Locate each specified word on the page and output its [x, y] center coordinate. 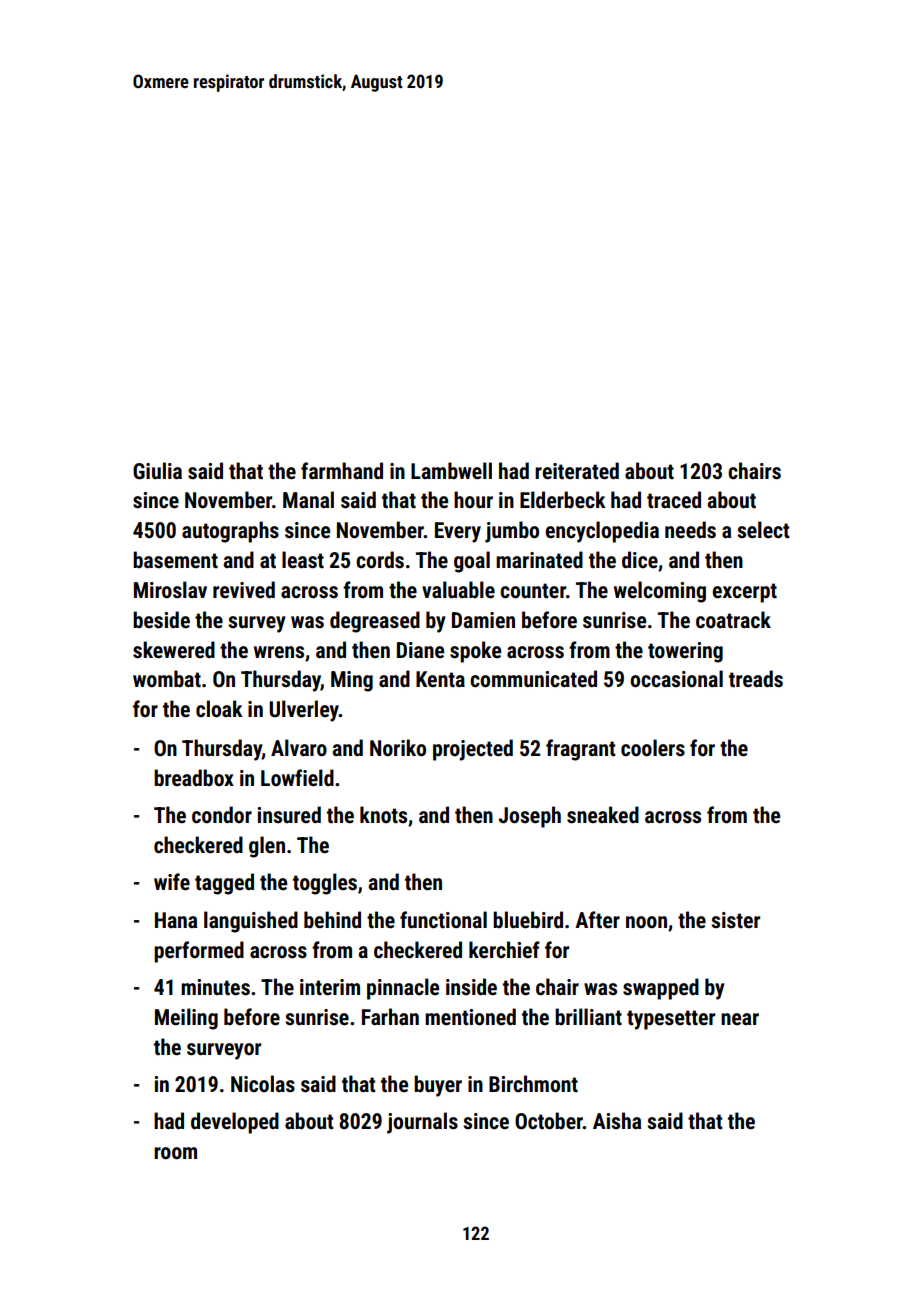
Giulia [157, 471]
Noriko [398, 747]
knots [383, 814]
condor [222, 814]
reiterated [577, 471]
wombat [167, 678]
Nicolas [263, 1084]
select [763, 530]
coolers [653, 748]
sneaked [603, 815]
